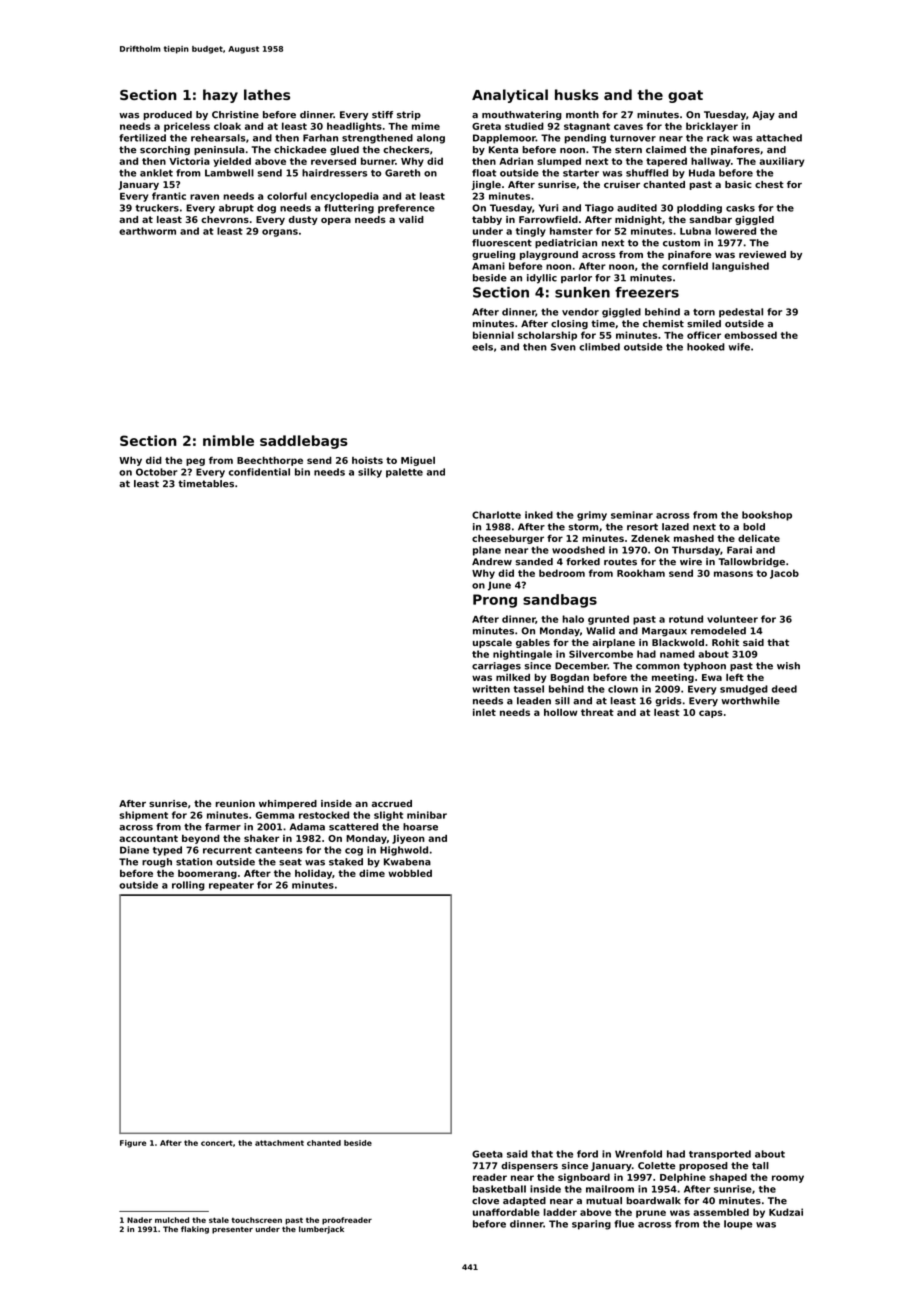 The width and height of the image is (924, 1308). Describe the element at coordinates (741, 313) in the image. I see `pedestal` at that location.
